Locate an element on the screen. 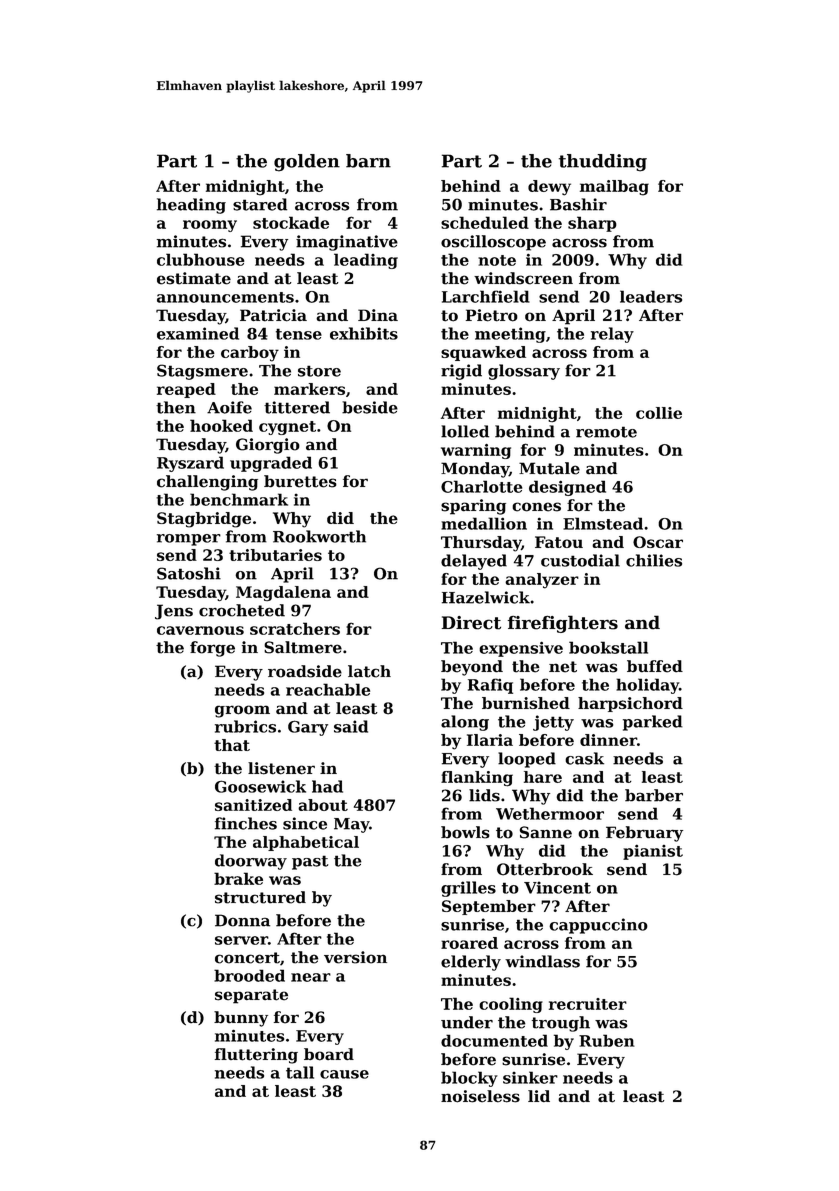 Image resolution: width=839 pixels, height=1191 pixels. thudding is located at coordinates (603, 163).
